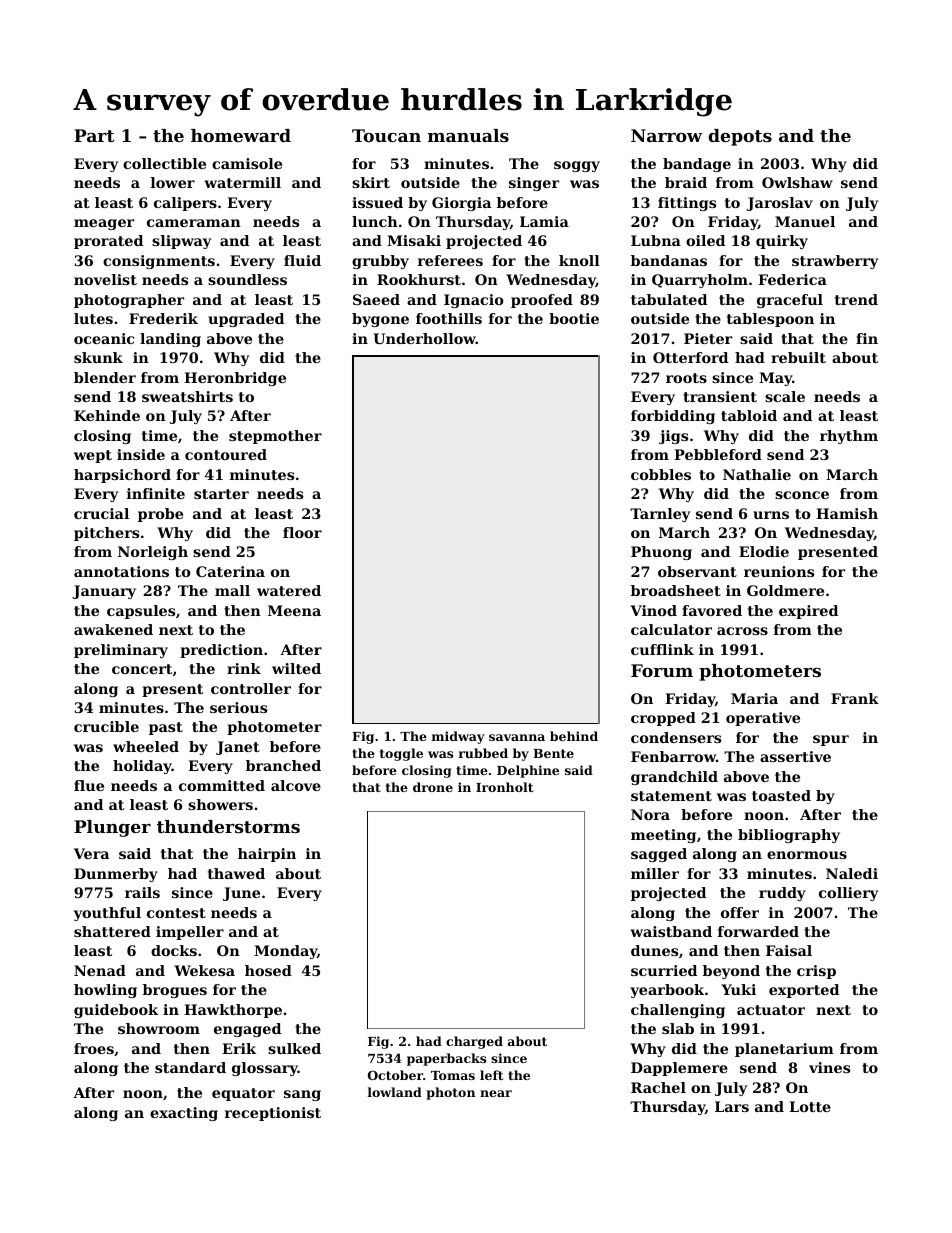 This screenshot has width=952, height=1233. What do you see at coordinates (782, 894) in the screenshot?
I see `ruddy` at bounding box center [782, 894].
